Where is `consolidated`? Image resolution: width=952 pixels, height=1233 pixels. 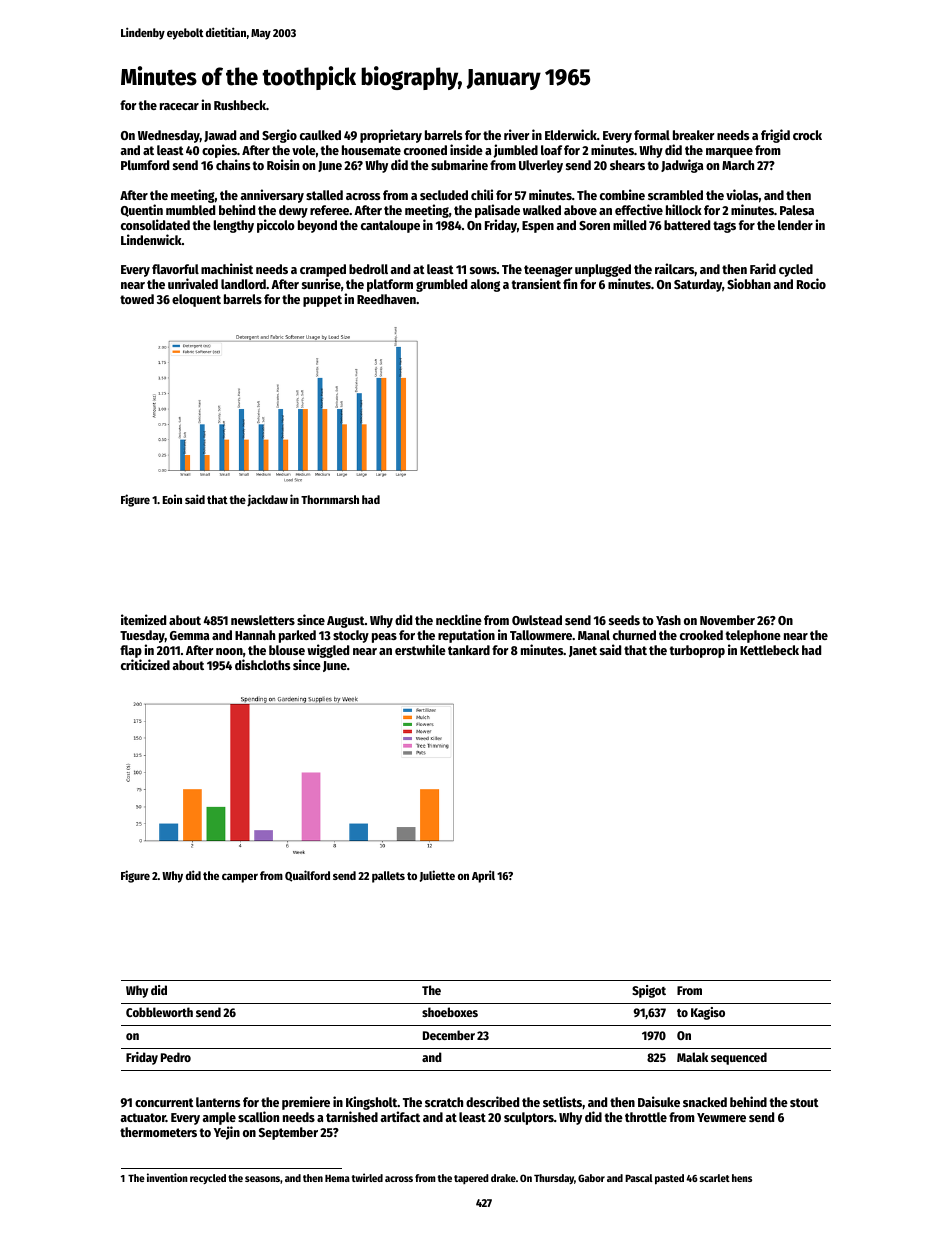
consolidated is located at coordinates (155, 224).
